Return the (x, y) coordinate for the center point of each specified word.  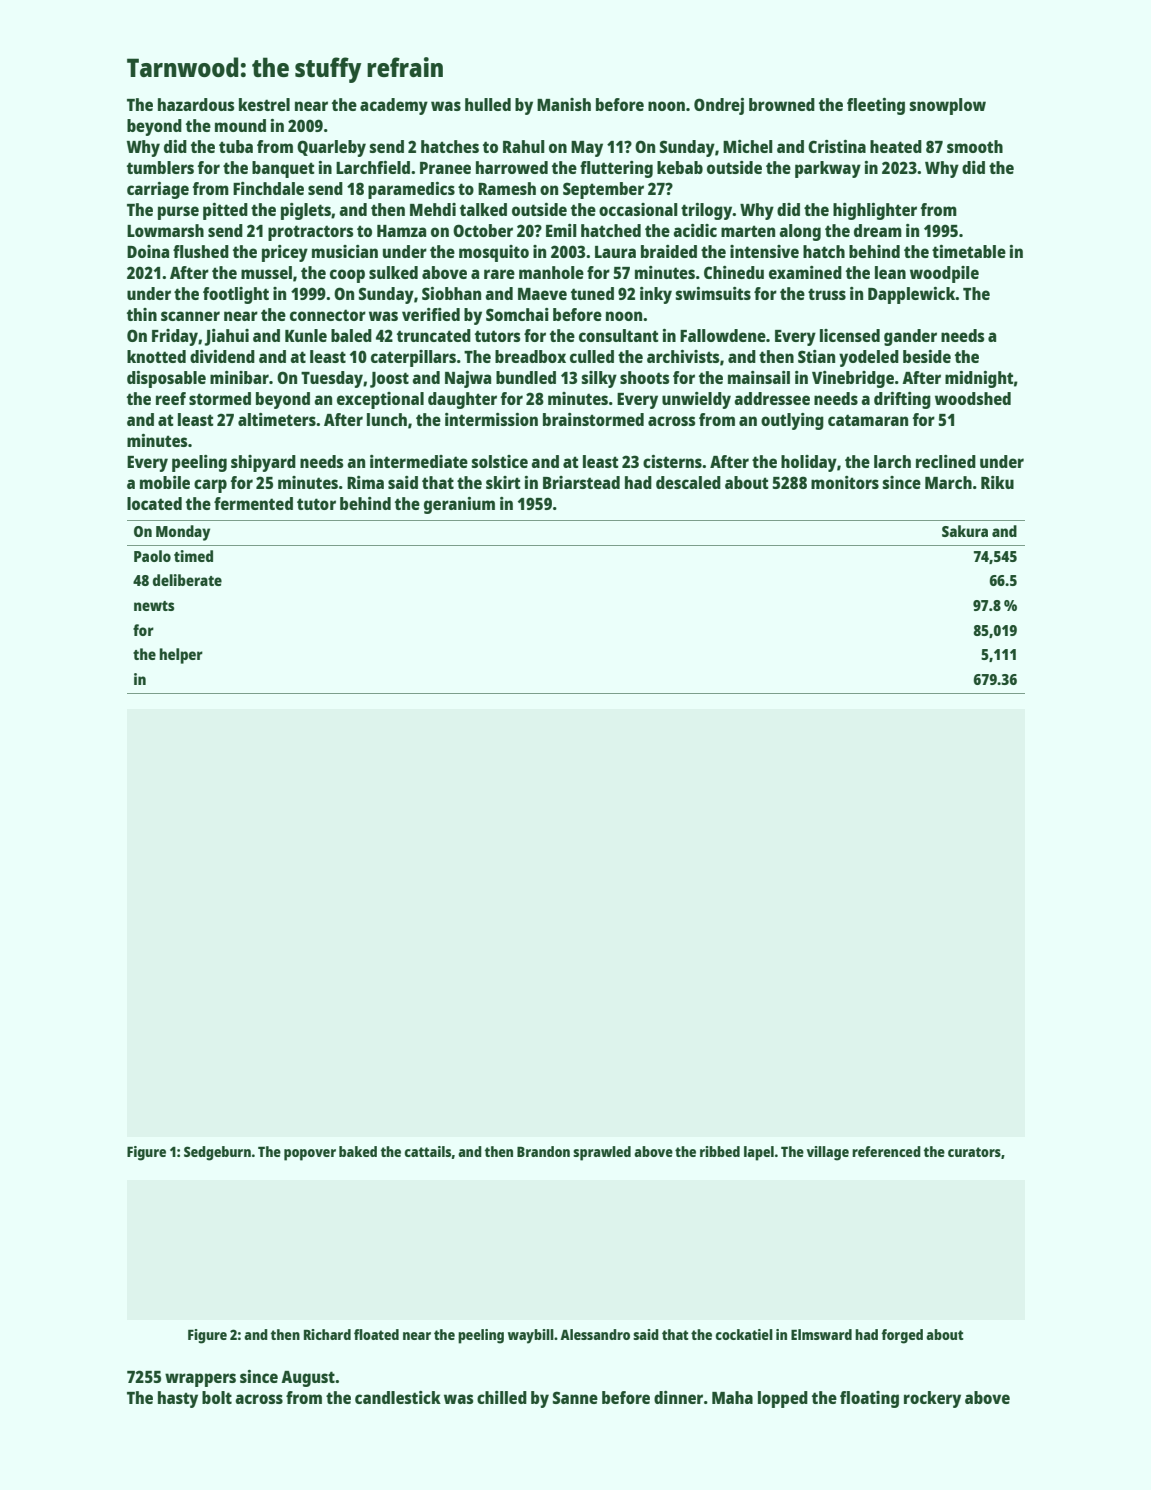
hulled (488, 104)
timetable (969, 251)
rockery (932, 1399)
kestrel (264, 104)
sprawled (602, 1153)
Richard (327, 1334)
